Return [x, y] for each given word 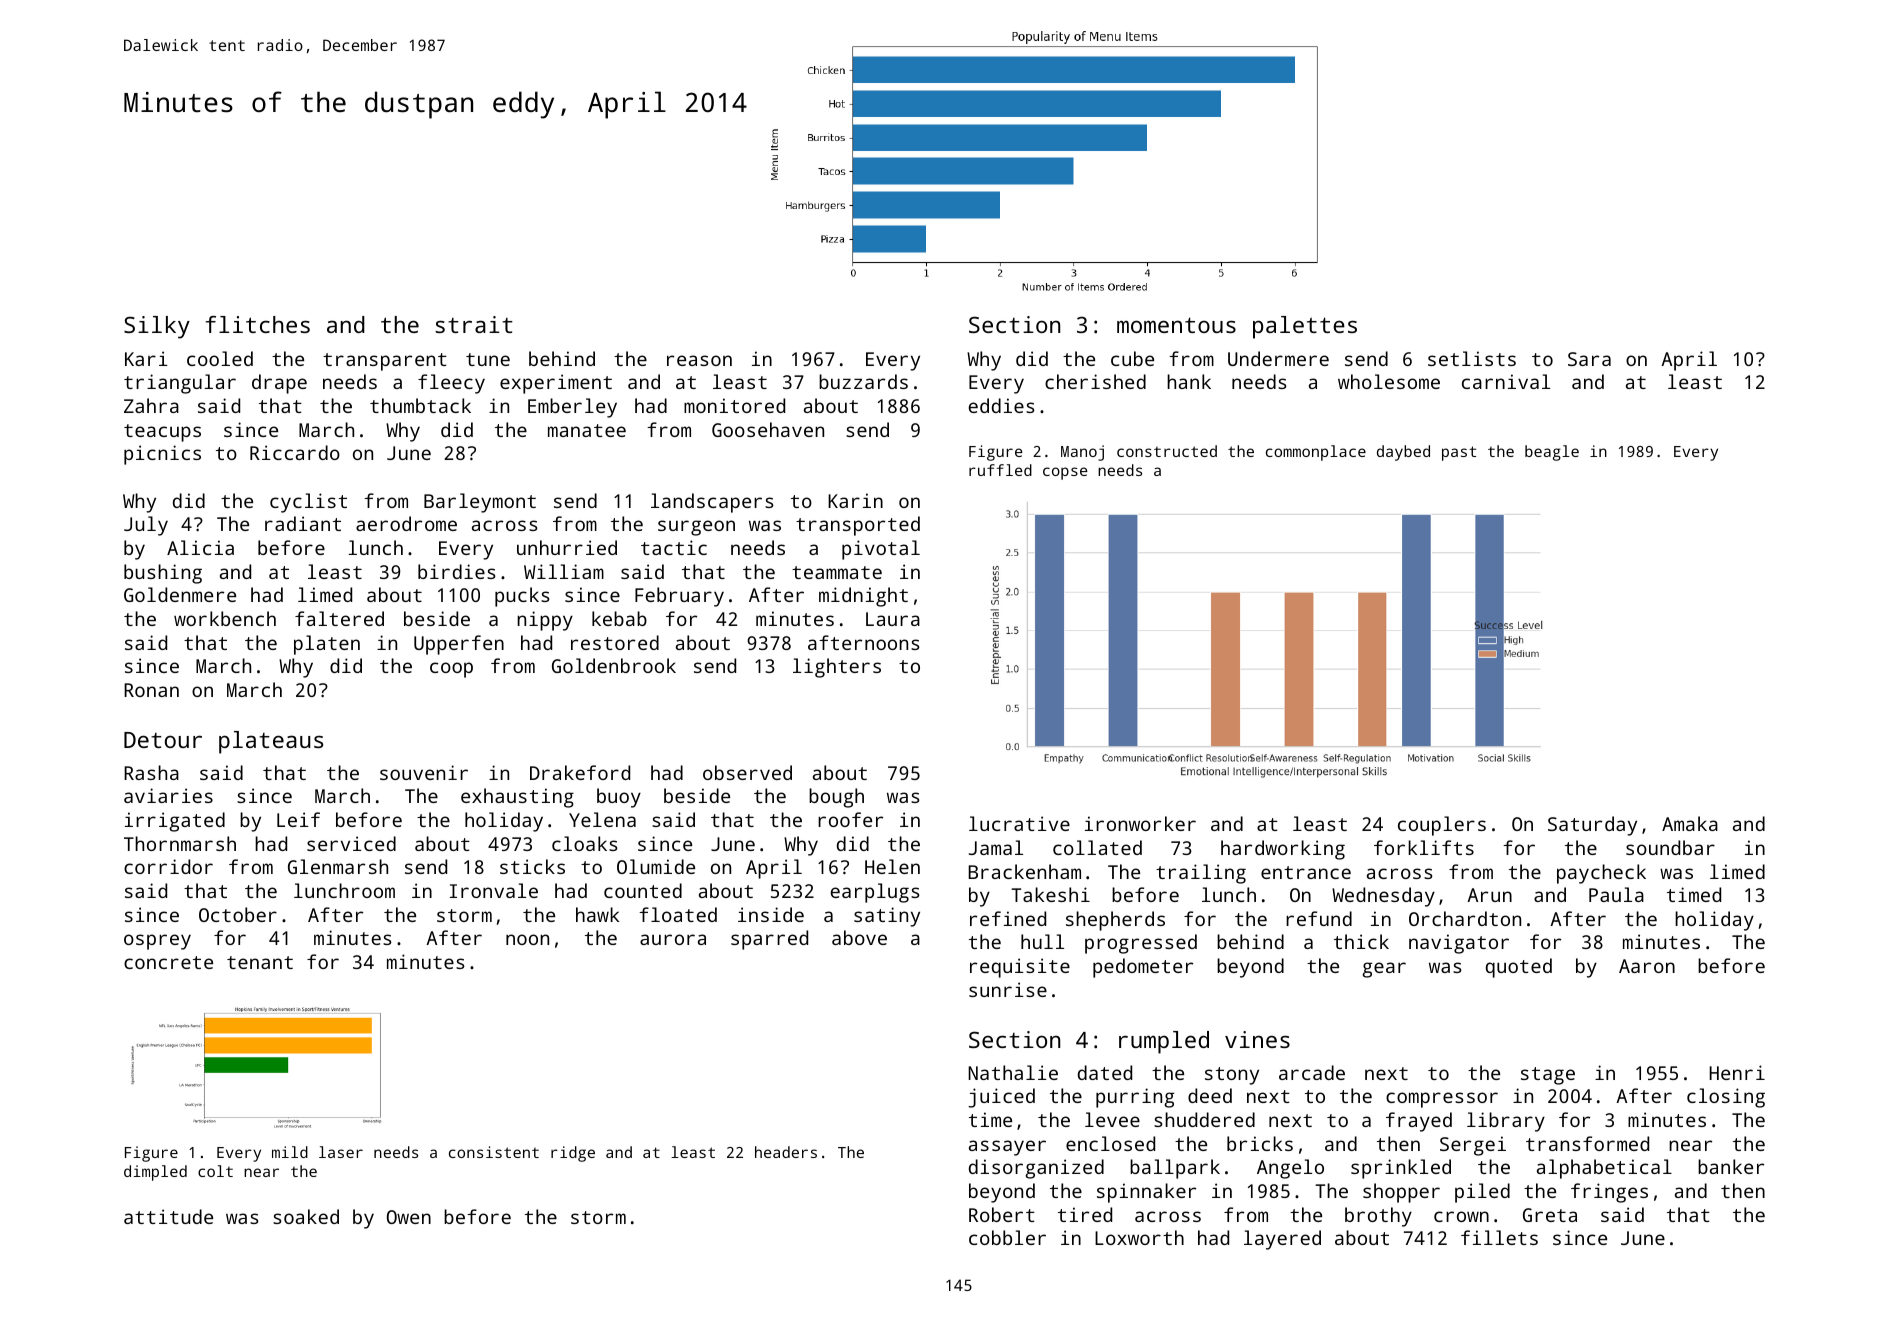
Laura [893, 619]
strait [474, 324]
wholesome [1389, 381]
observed [747, 772]
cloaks [585, 843]
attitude [168, 1216]
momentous [1176, 325]
